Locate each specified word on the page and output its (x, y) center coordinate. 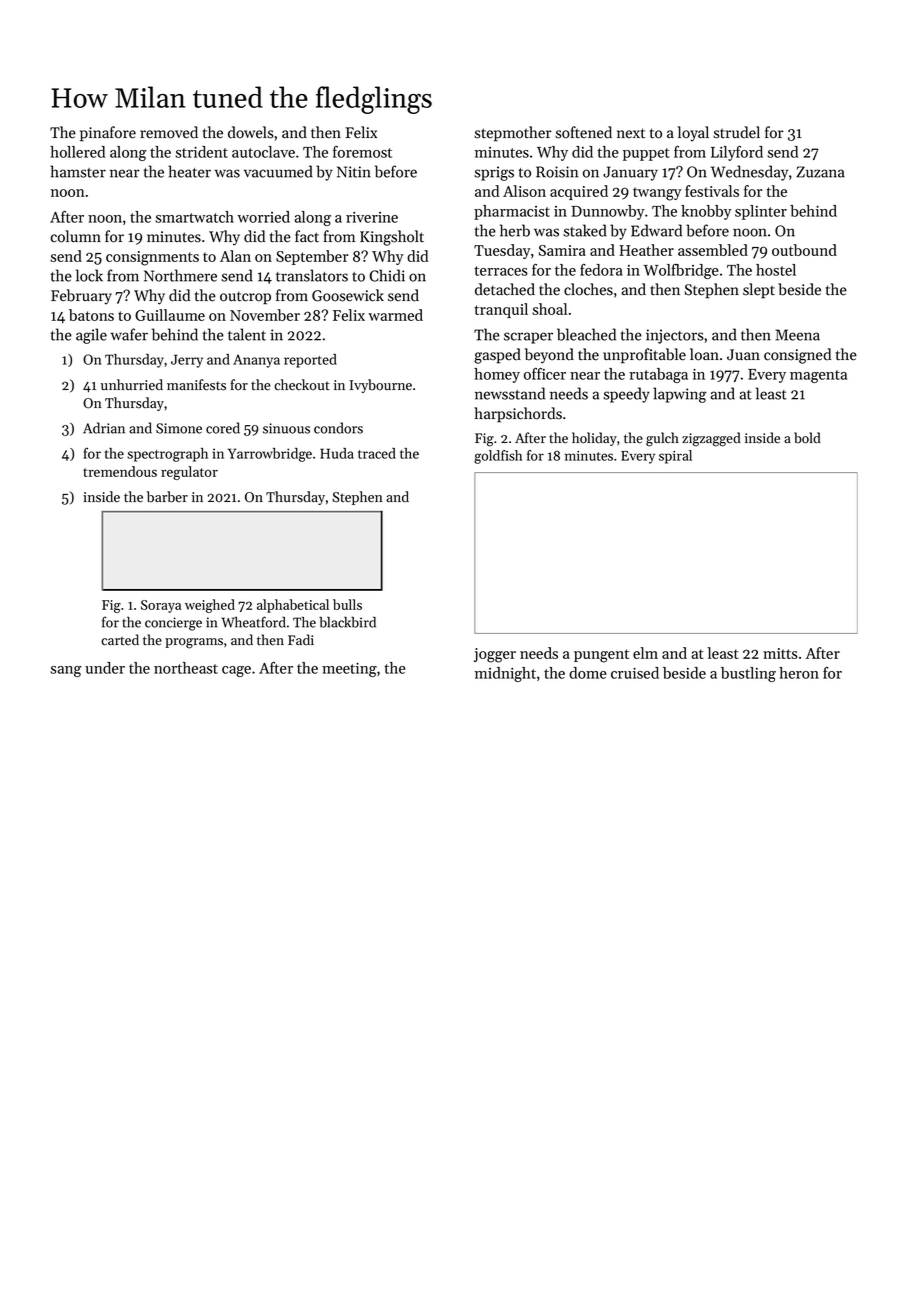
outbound (804, 250)
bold (807, 438)
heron (799, 673)
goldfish (498, 457)
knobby (706, 212)
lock (89, 275)
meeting (349, 670)
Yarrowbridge (270, 455)
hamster (78, 171)
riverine (372, 217)
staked (585, 230)
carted (120, 640)
